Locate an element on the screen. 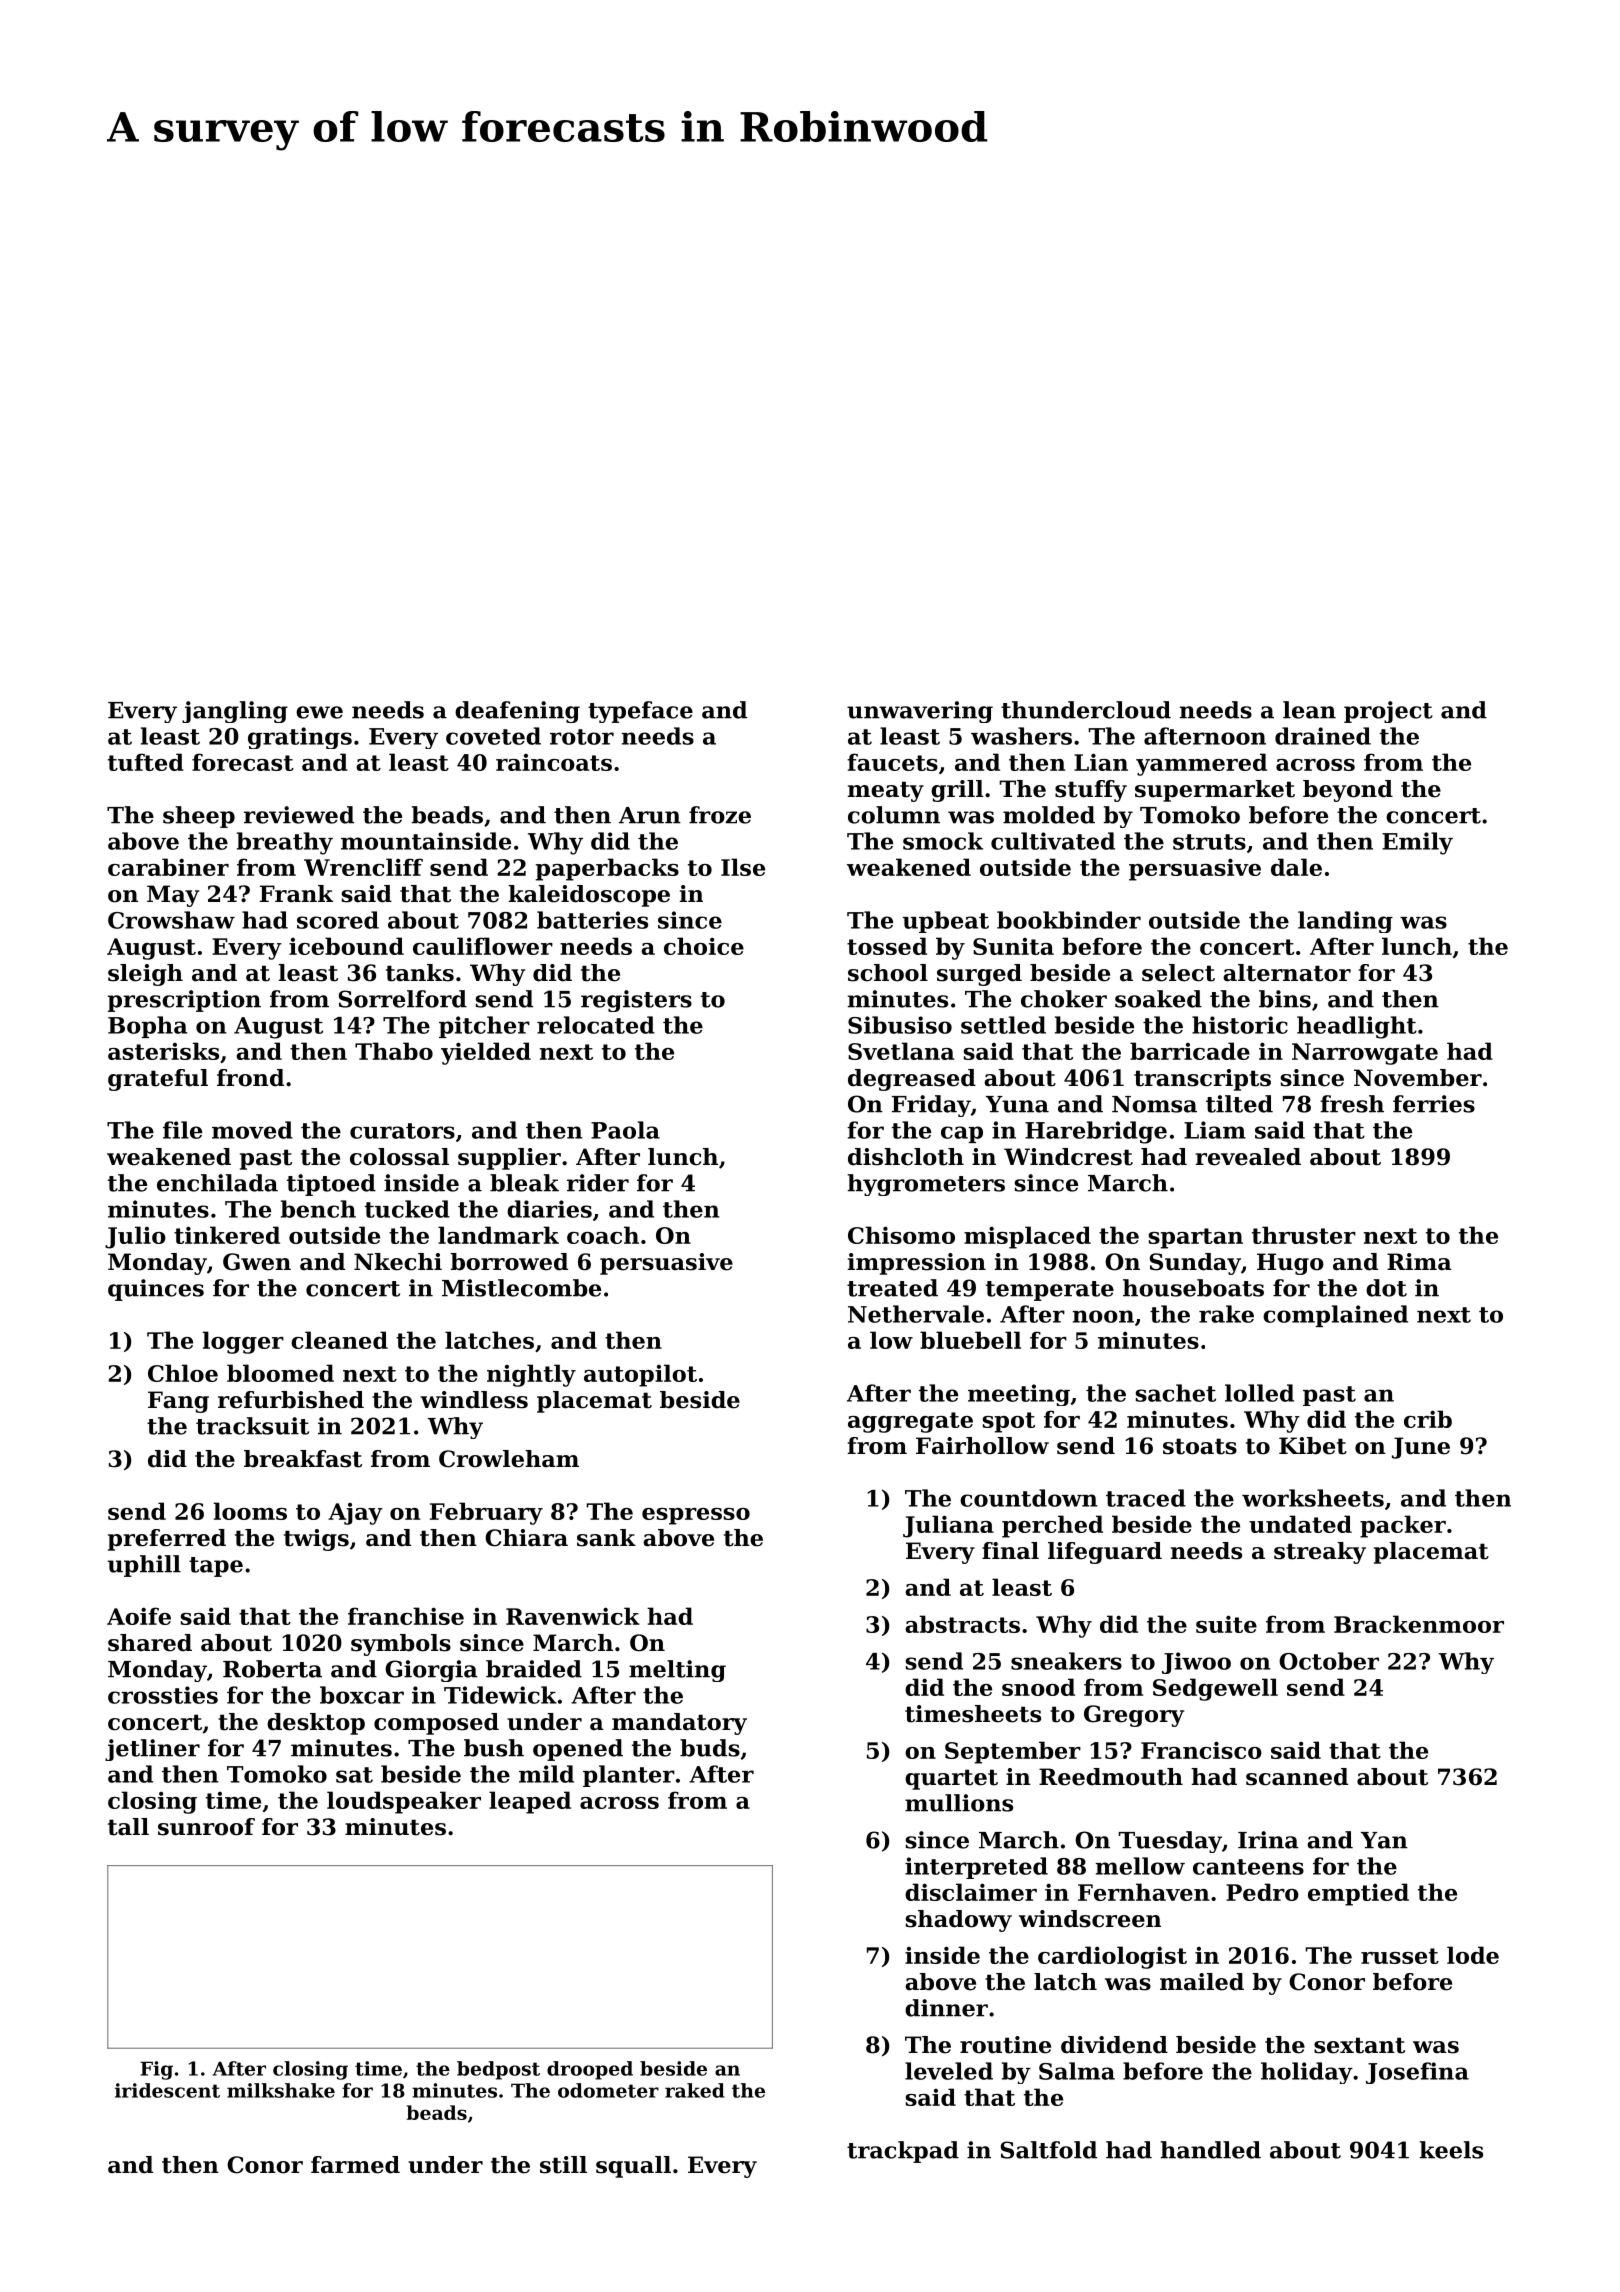 Image resolution: width=1620 pixels, height=2292 pixels. reviewed is located at coordinates (299, 815).
